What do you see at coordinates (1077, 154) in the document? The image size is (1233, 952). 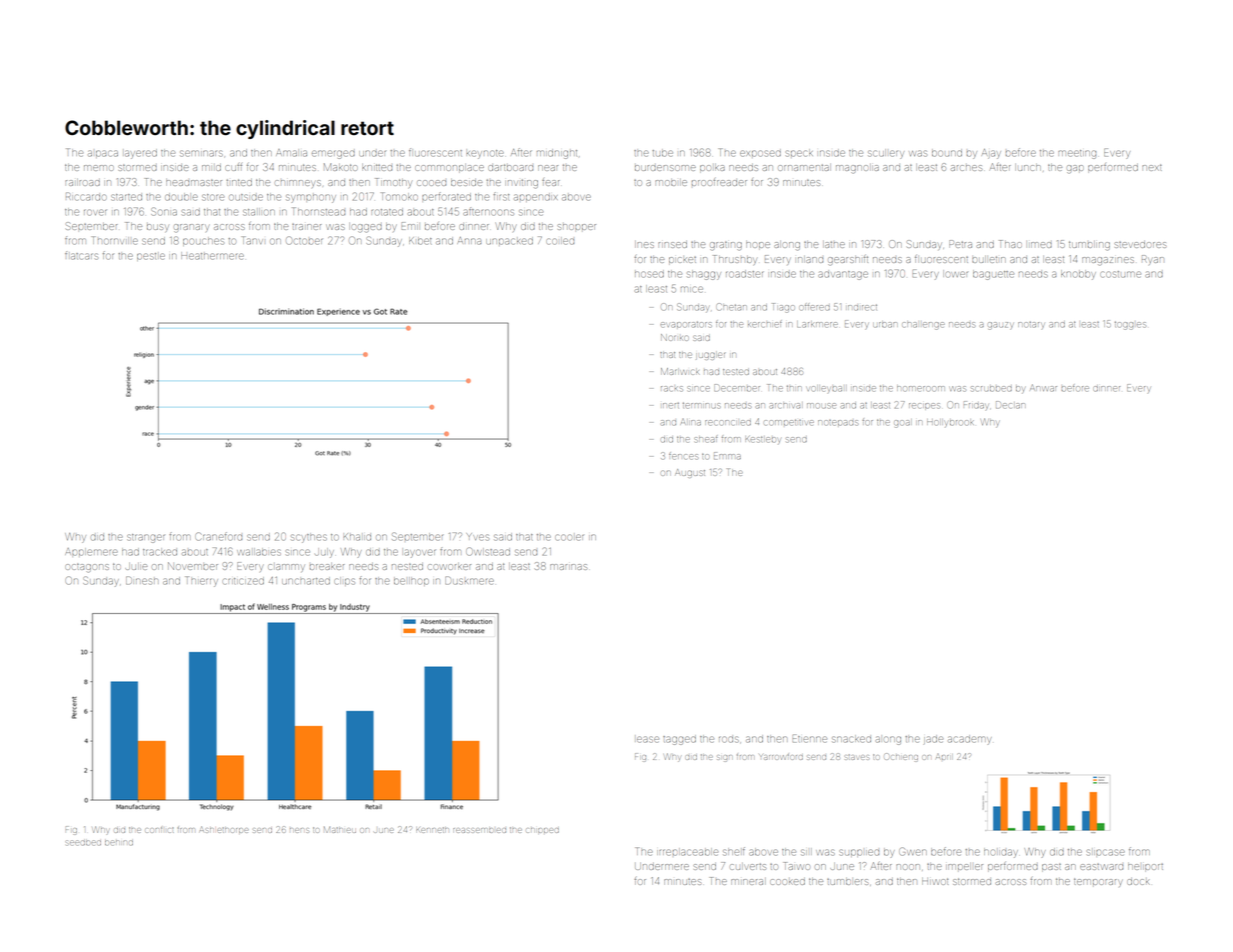 I see `meeting` at bounding box center [1077, 154].
